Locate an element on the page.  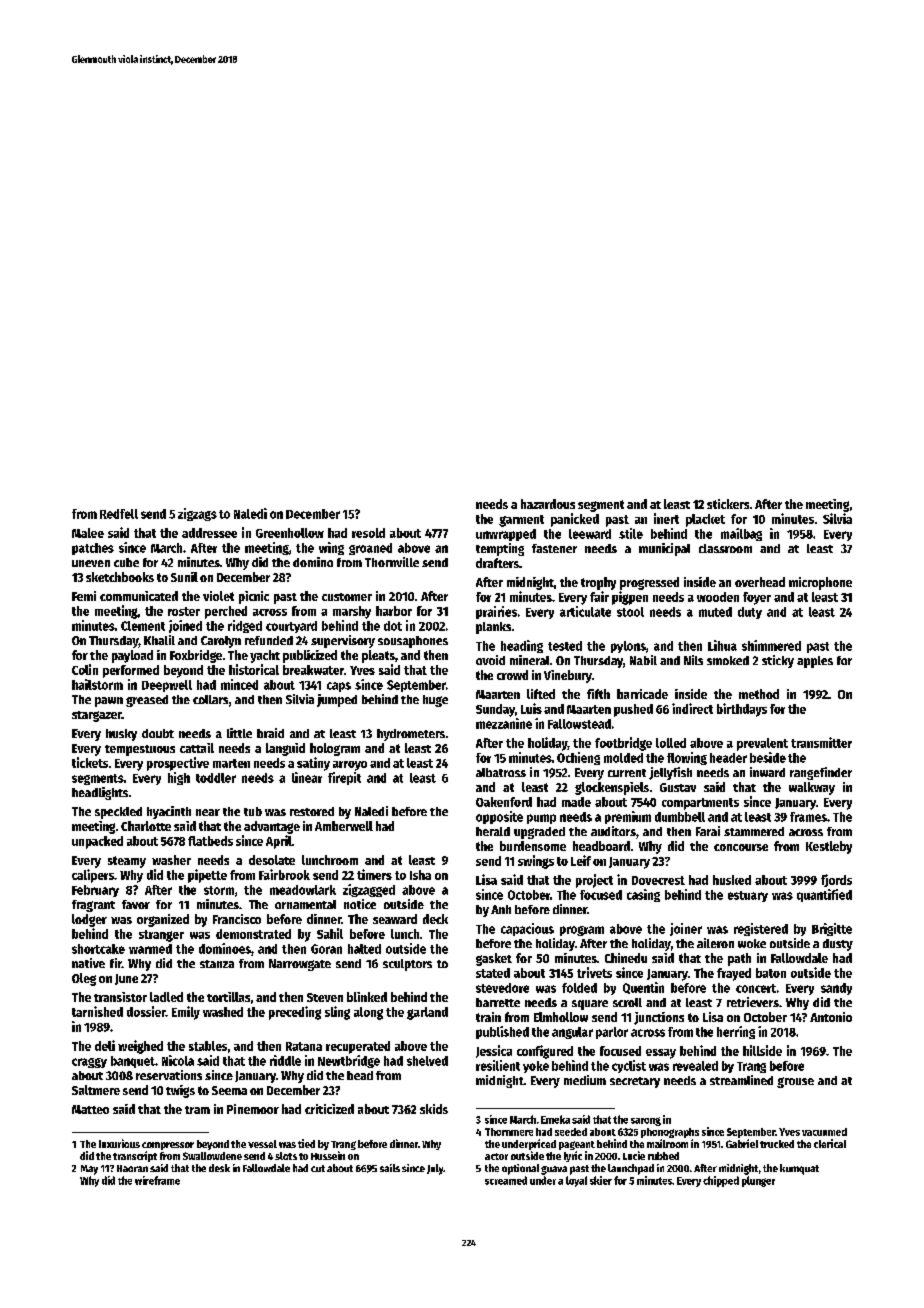
sling is located at coordinates (337, 1013).
